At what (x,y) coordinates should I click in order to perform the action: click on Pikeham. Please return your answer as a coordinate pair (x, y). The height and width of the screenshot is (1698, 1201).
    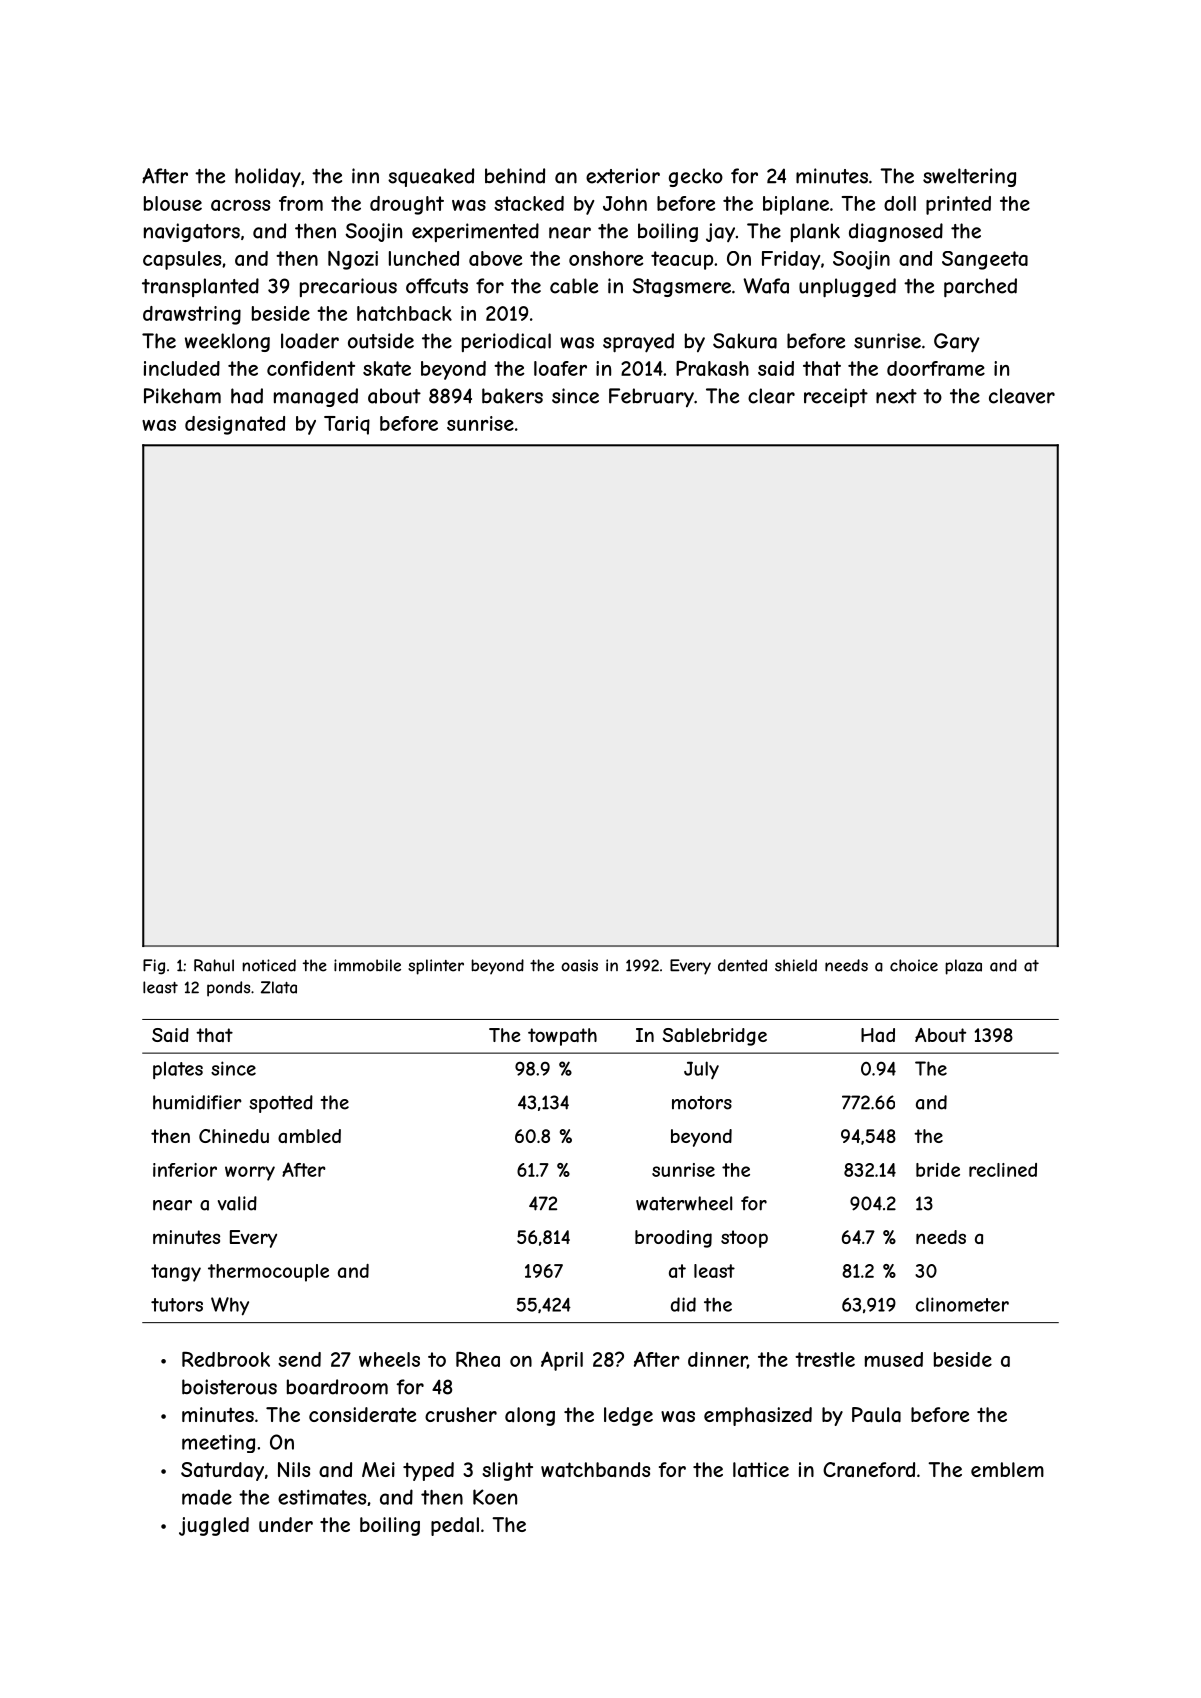
    Looking at the image, I should click on (182, 396).
